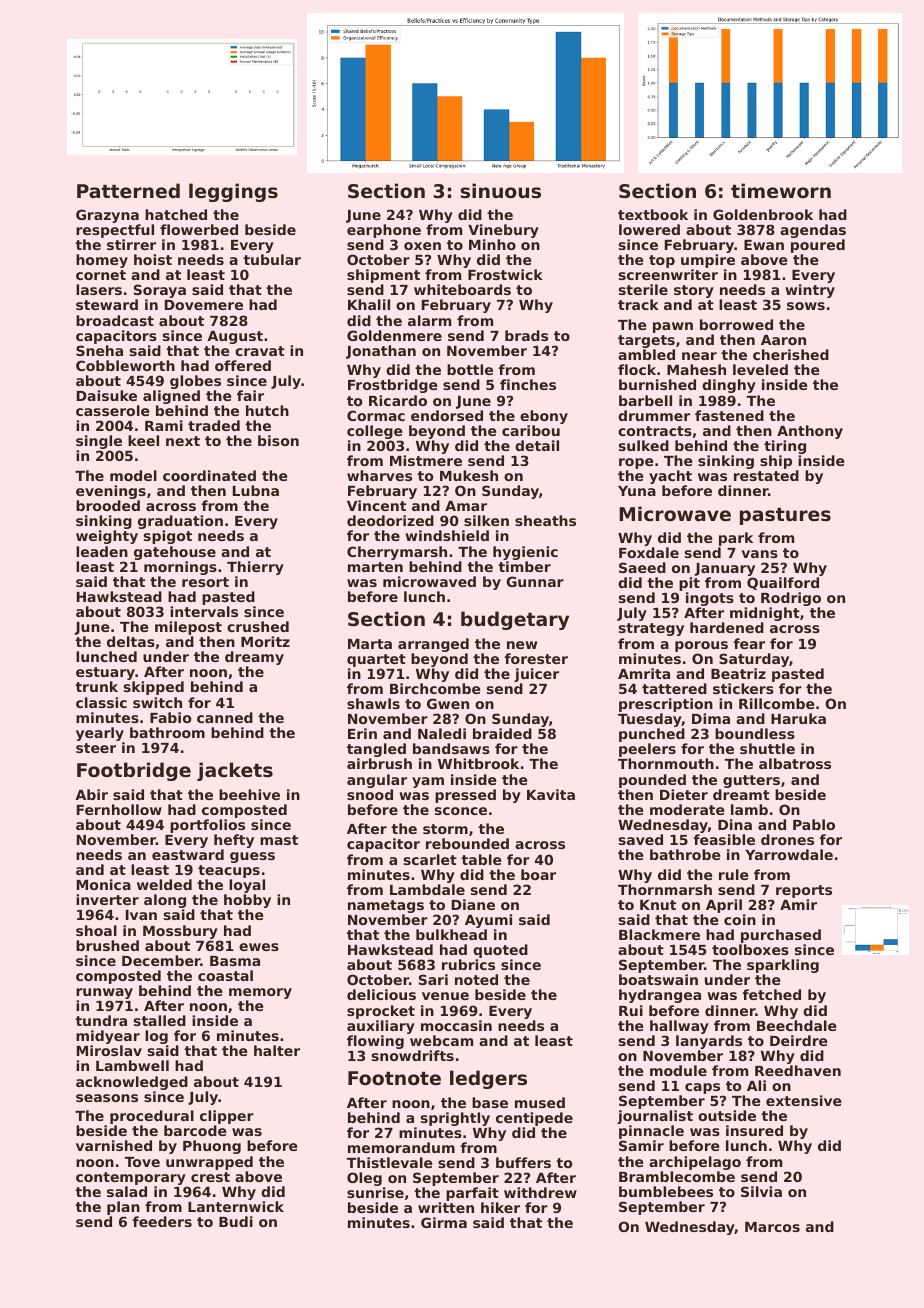  I want to click on leggings, so click(233, 192).
